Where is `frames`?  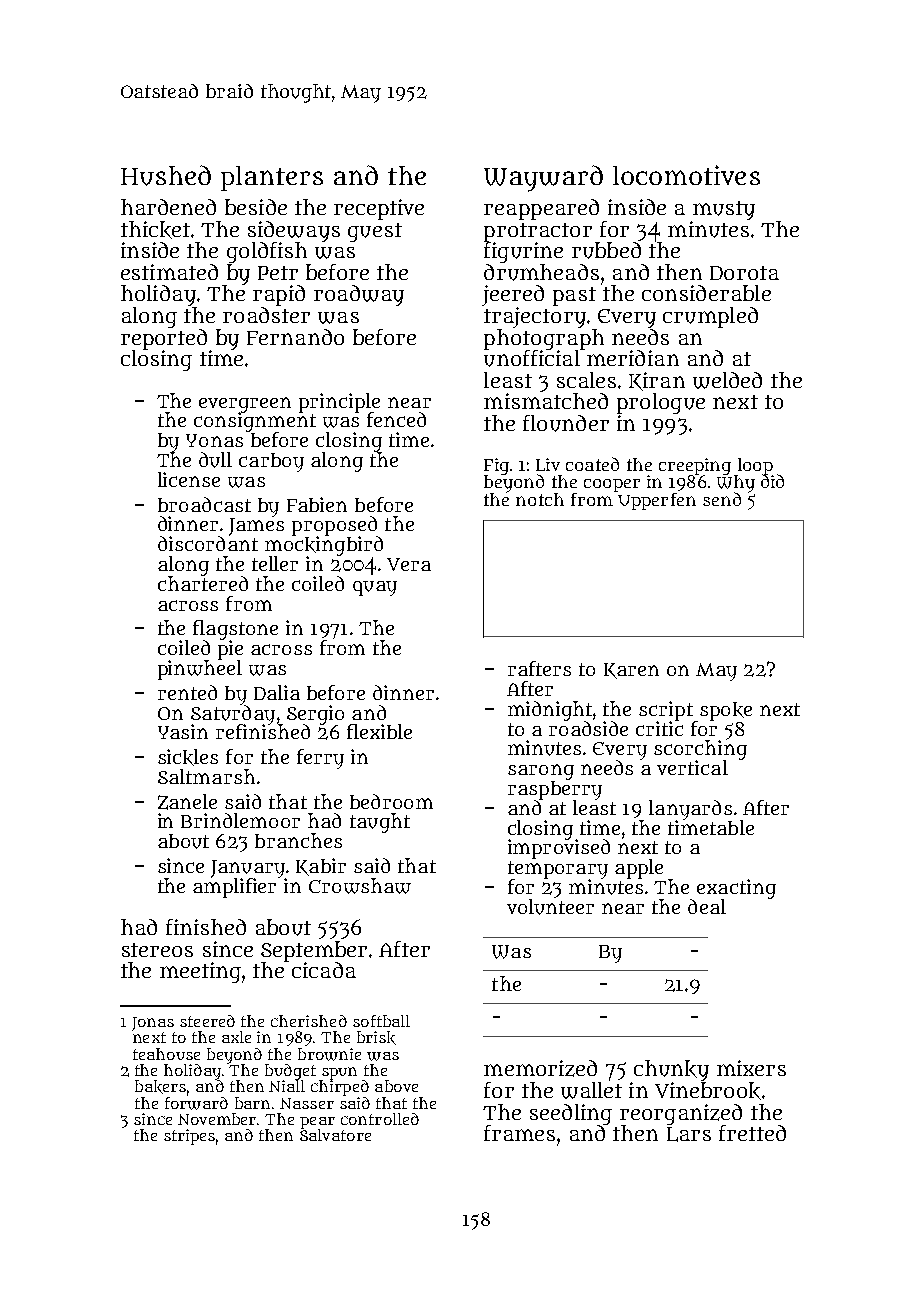 frames is located at coordinates (519, 1133).
